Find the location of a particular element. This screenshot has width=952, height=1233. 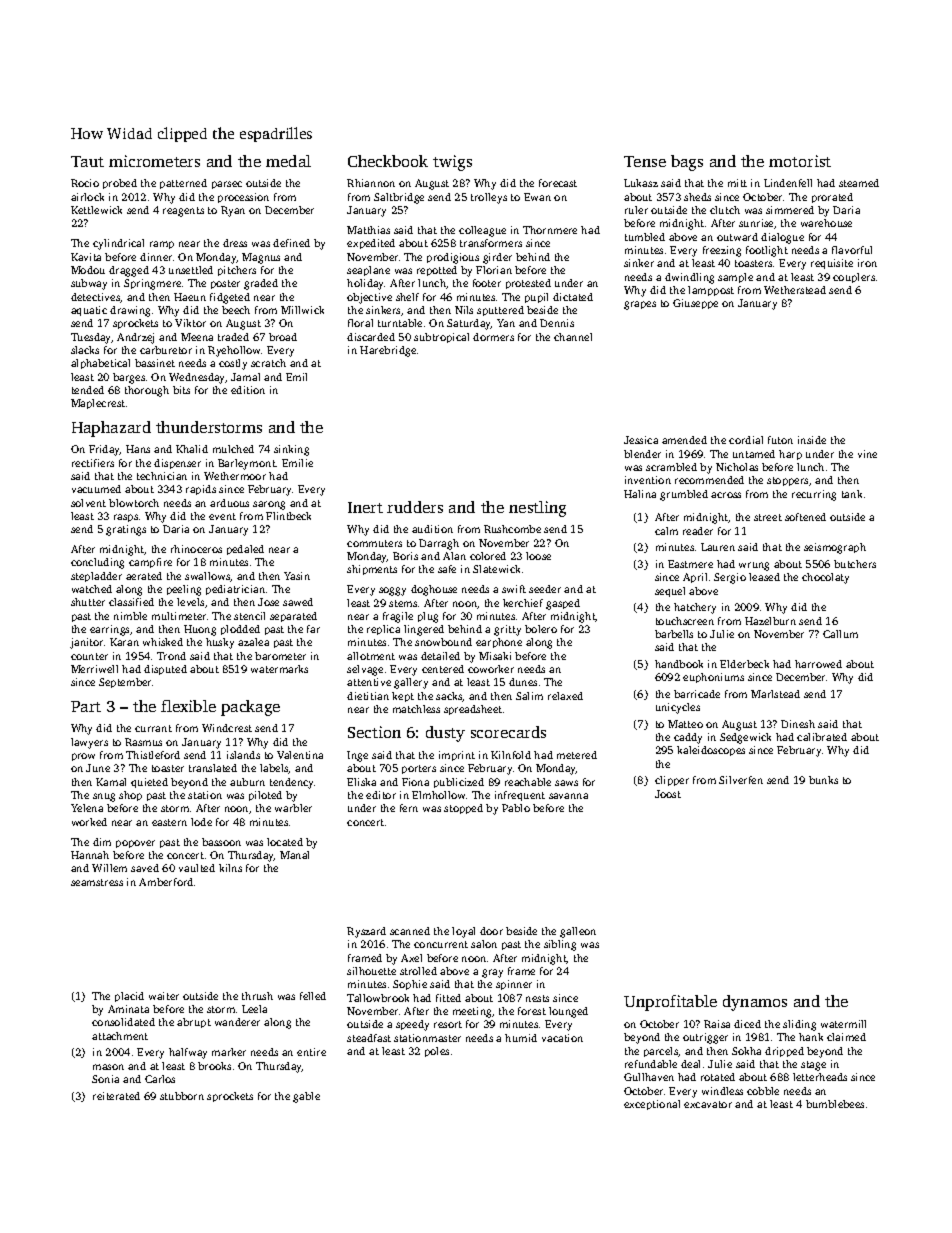

medal is located at coordinates (288, 161).
